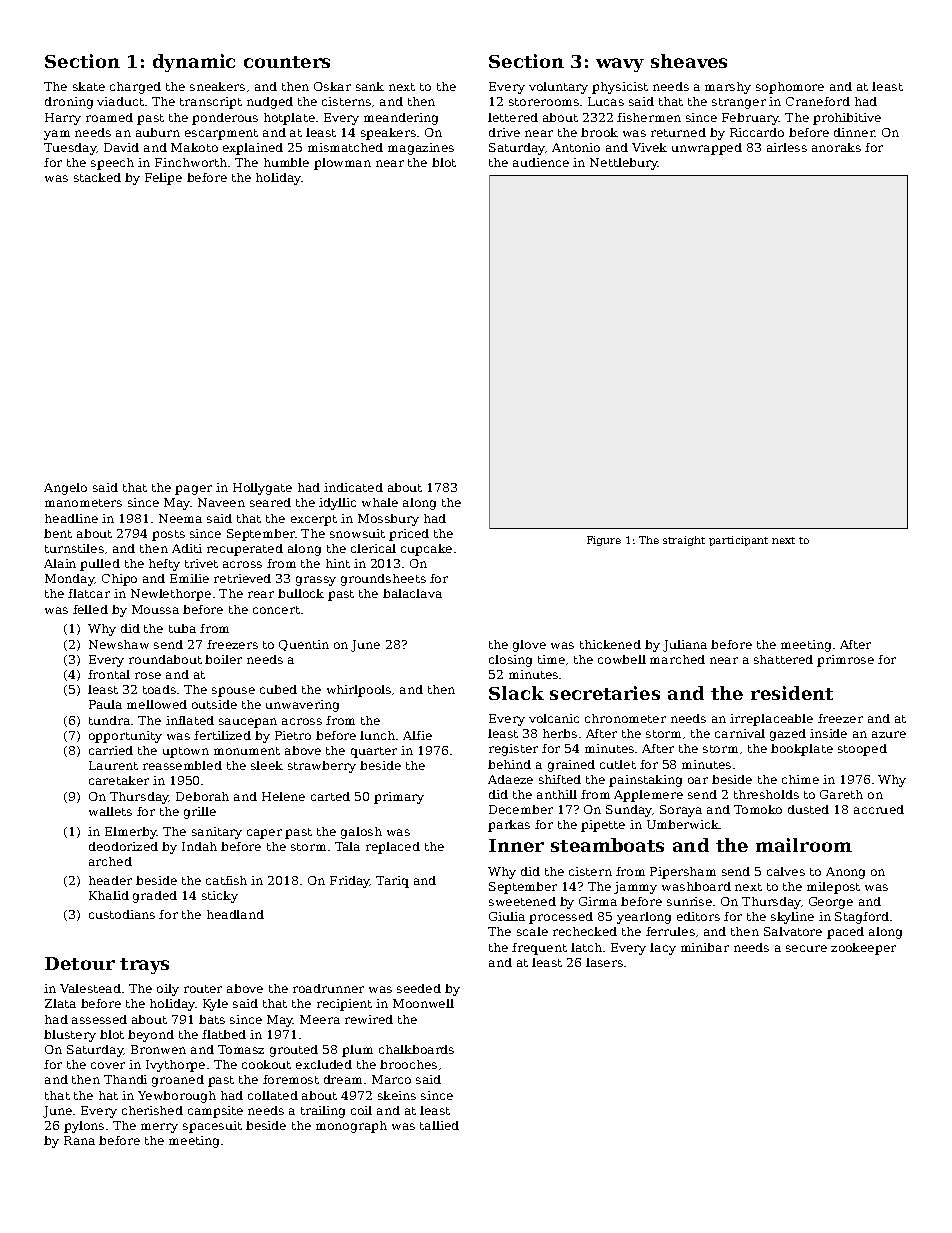 The image size is (952, 1233). What do you see at coordinates (683, 824) in the screenshot?
I see `Umberwick` at bounding box center [683, 824].
